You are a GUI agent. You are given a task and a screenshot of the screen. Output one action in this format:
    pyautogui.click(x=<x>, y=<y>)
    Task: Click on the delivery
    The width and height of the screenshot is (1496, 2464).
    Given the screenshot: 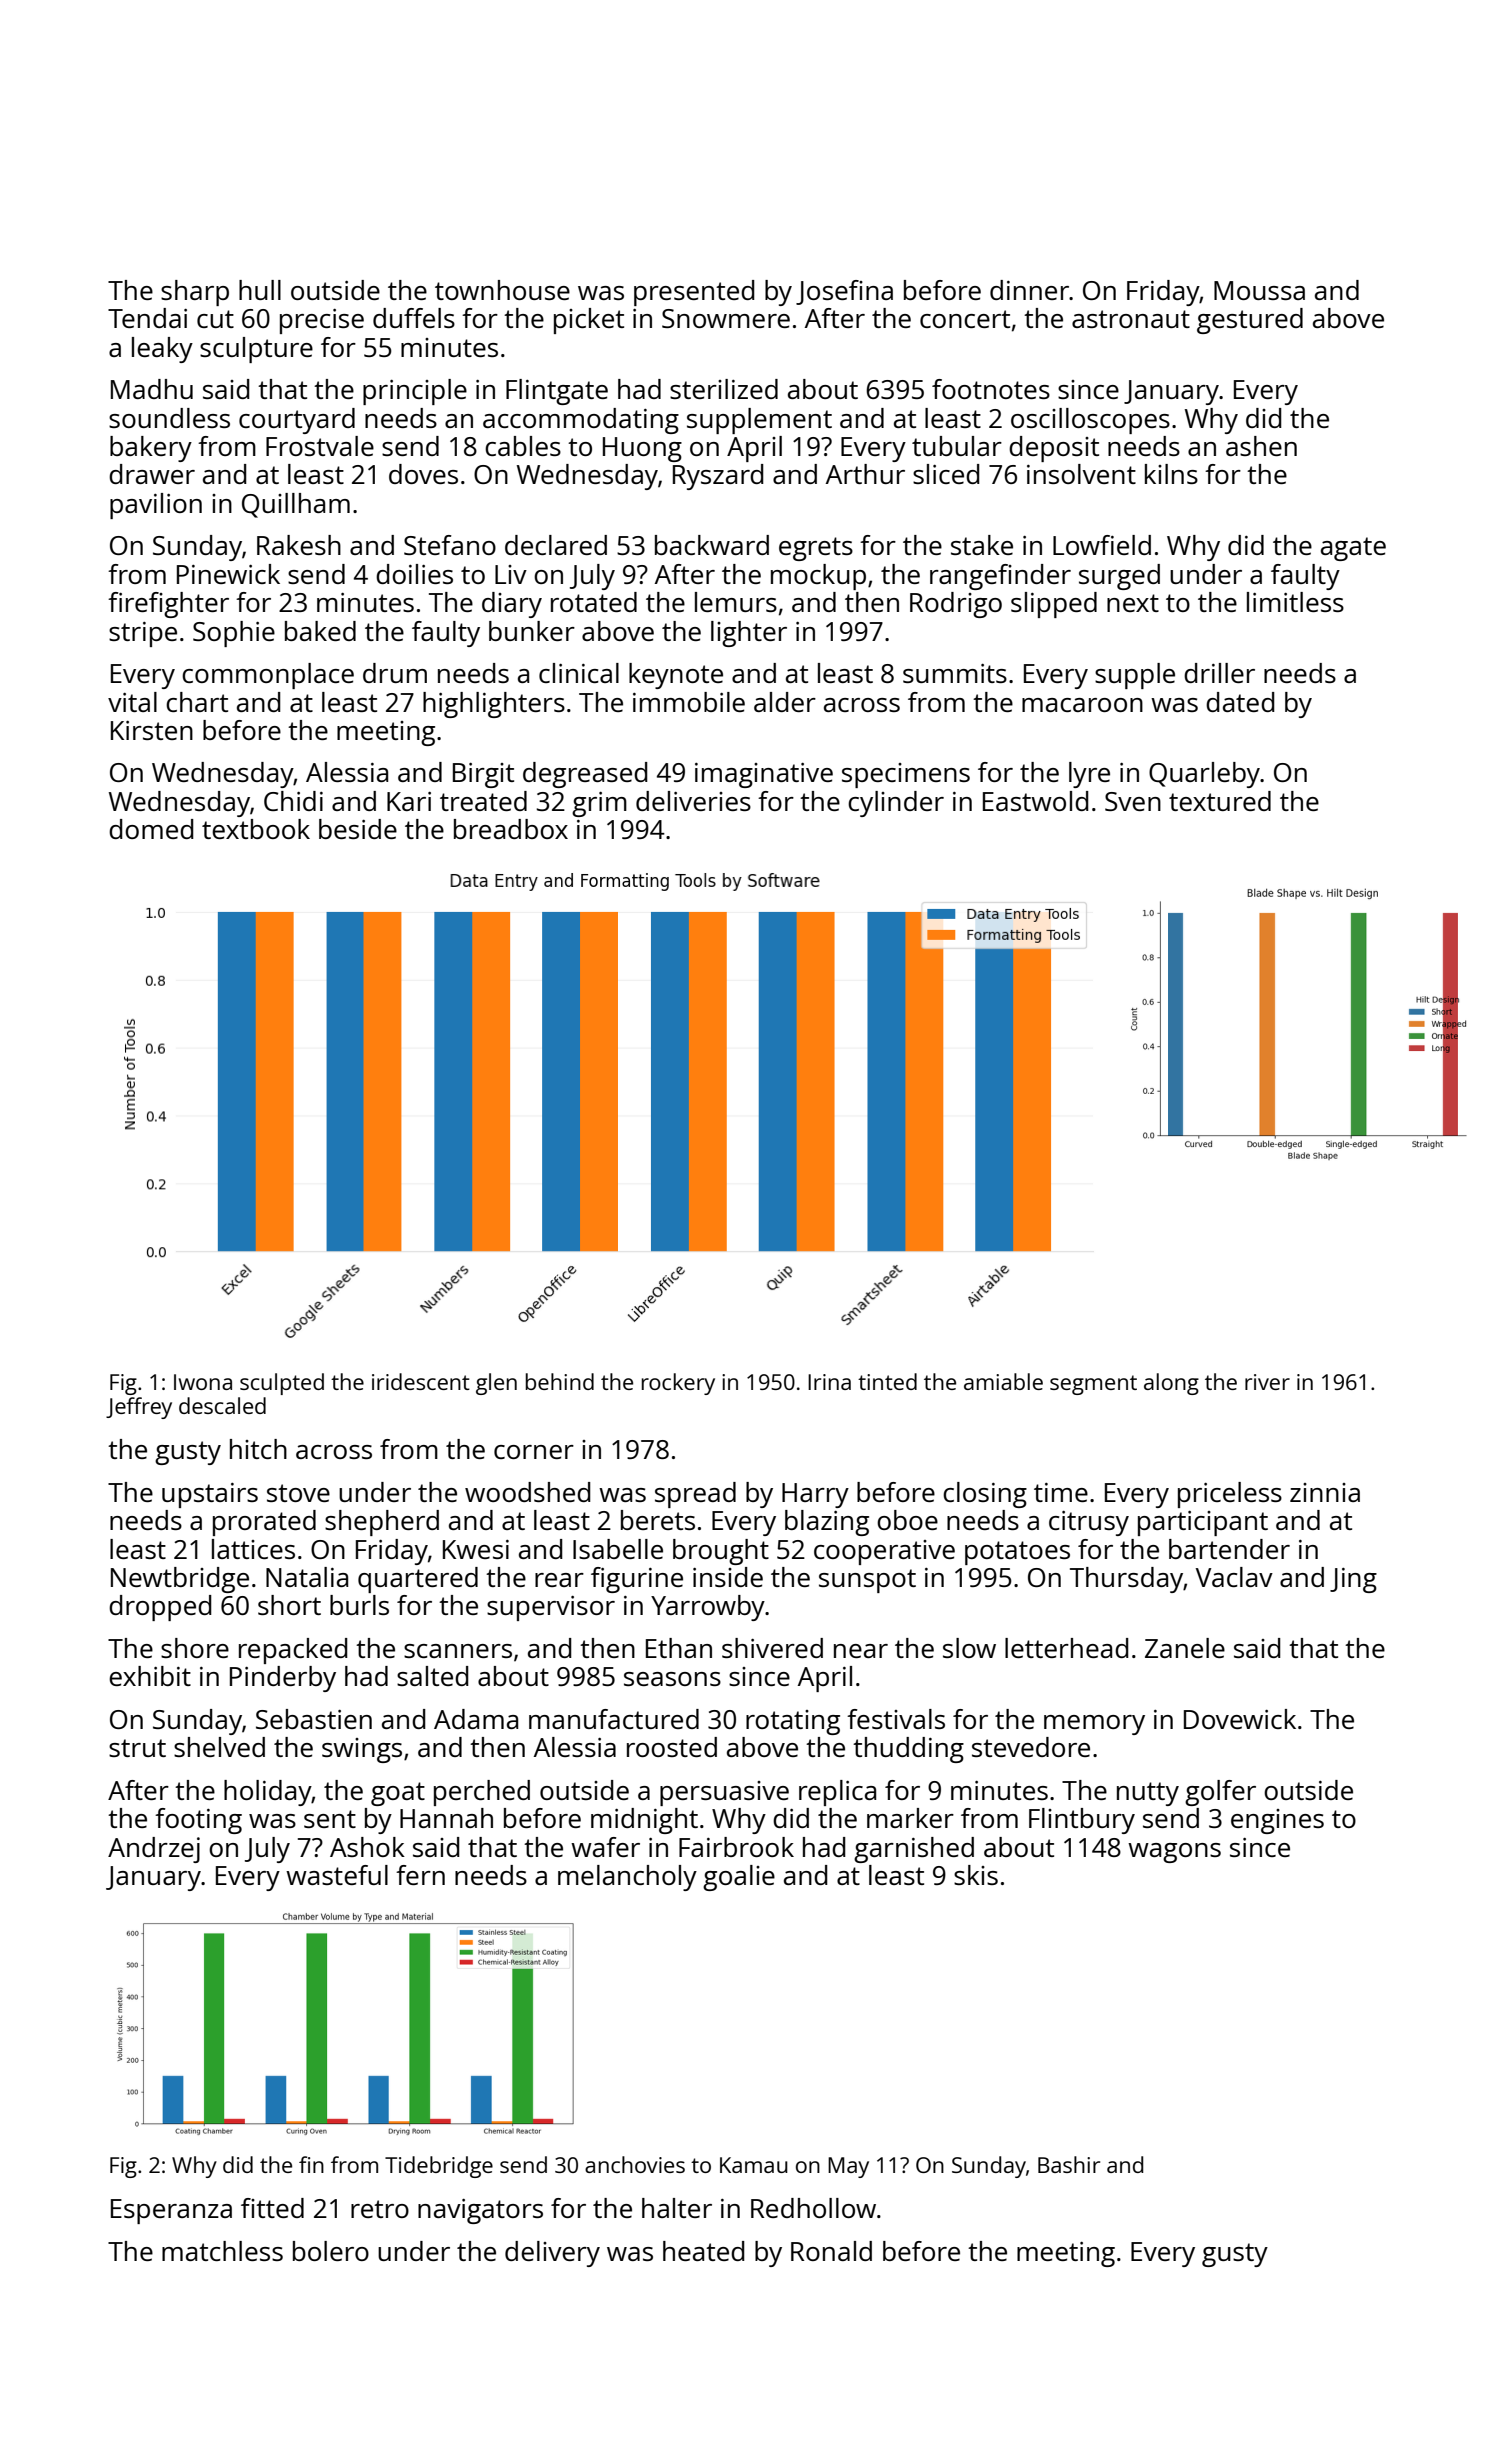 What is the action you would take?
    pyautogui.click(x=552, y=2254)
